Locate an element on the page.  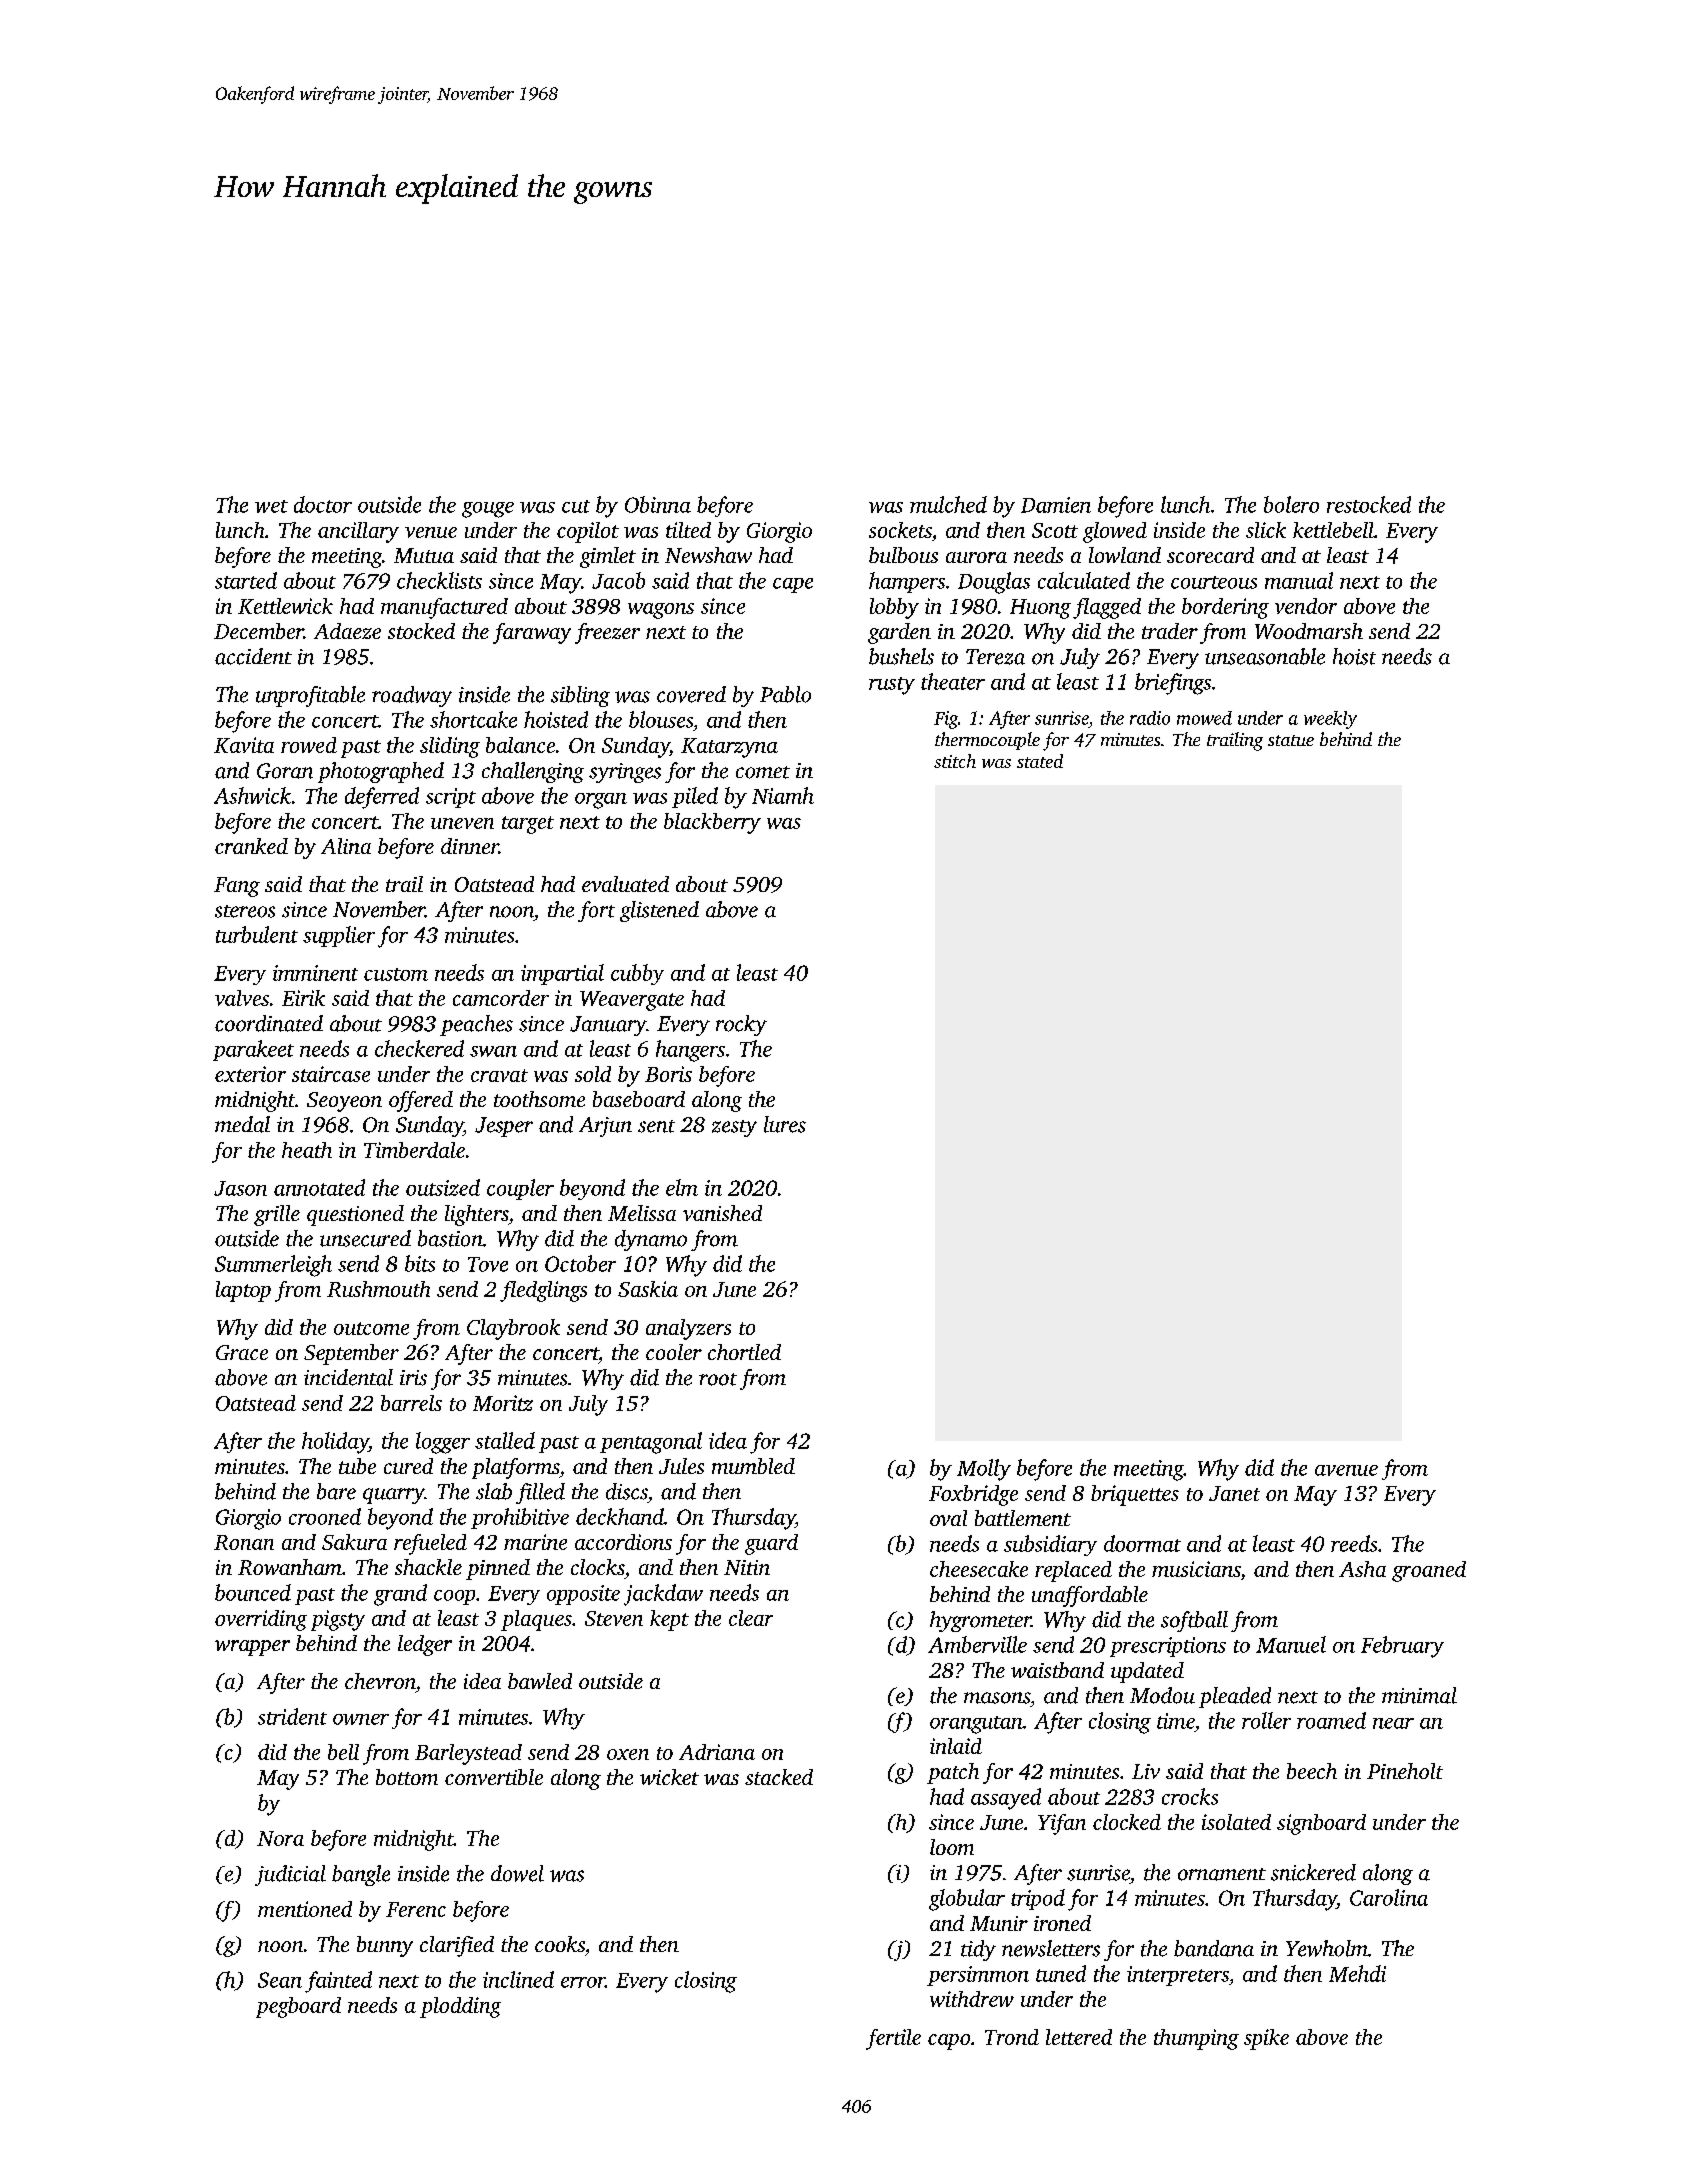
Janet is located at coordinates (1234, 1493).
